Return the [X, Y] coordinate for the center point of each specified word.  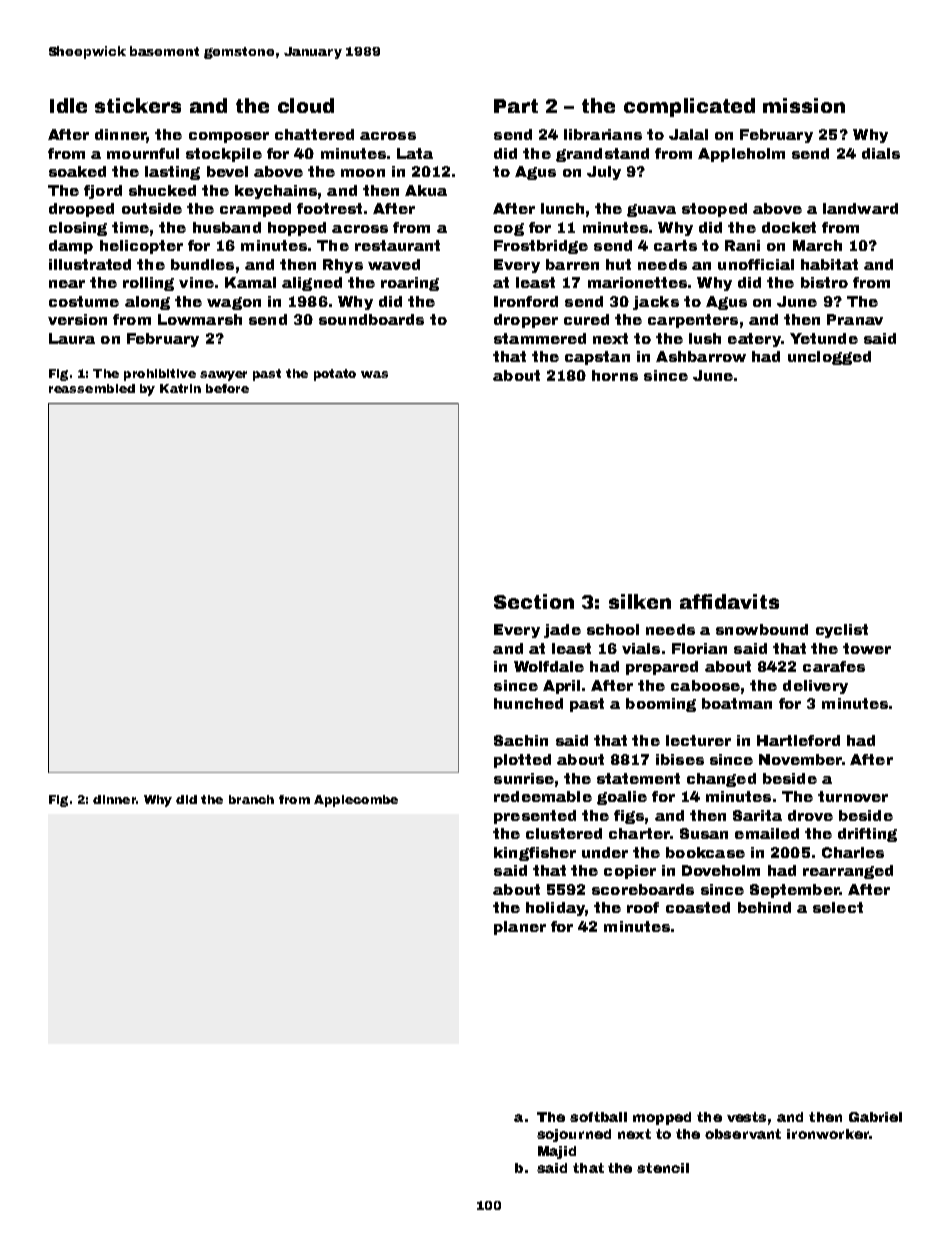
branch [251, 799]
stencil [663, 1168]
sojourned [574, 1135]
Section [534, 601]
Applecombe [356, 801]
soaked [77, 171]
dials [881, 153]
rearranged [848, 872]
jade [562, 631]
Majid [557, 1152]
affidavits [729, 601]
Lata [415, 153]
